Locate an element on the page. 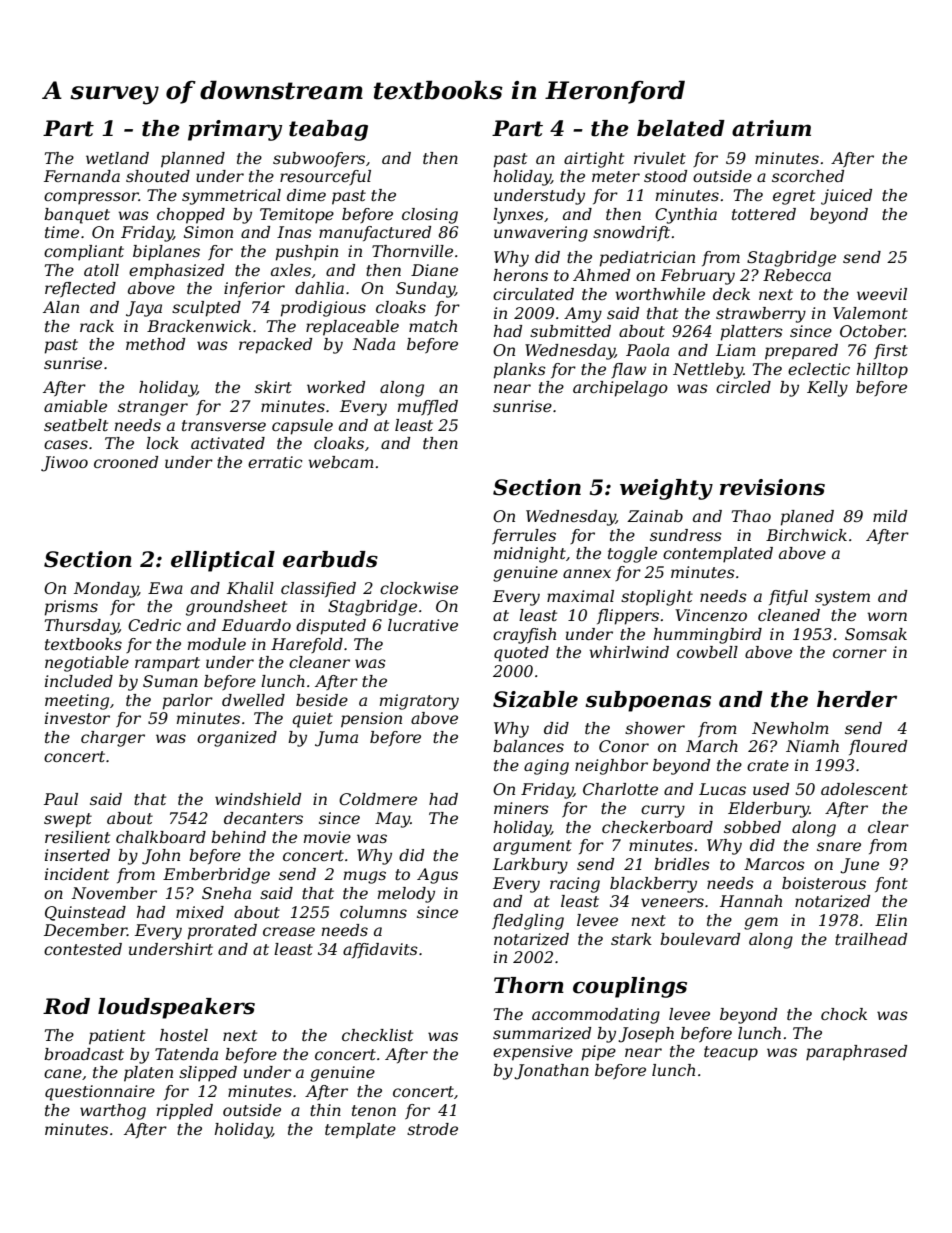 The width and height of the image is (952, 1233). belated is located at coordinates (681, 128).
